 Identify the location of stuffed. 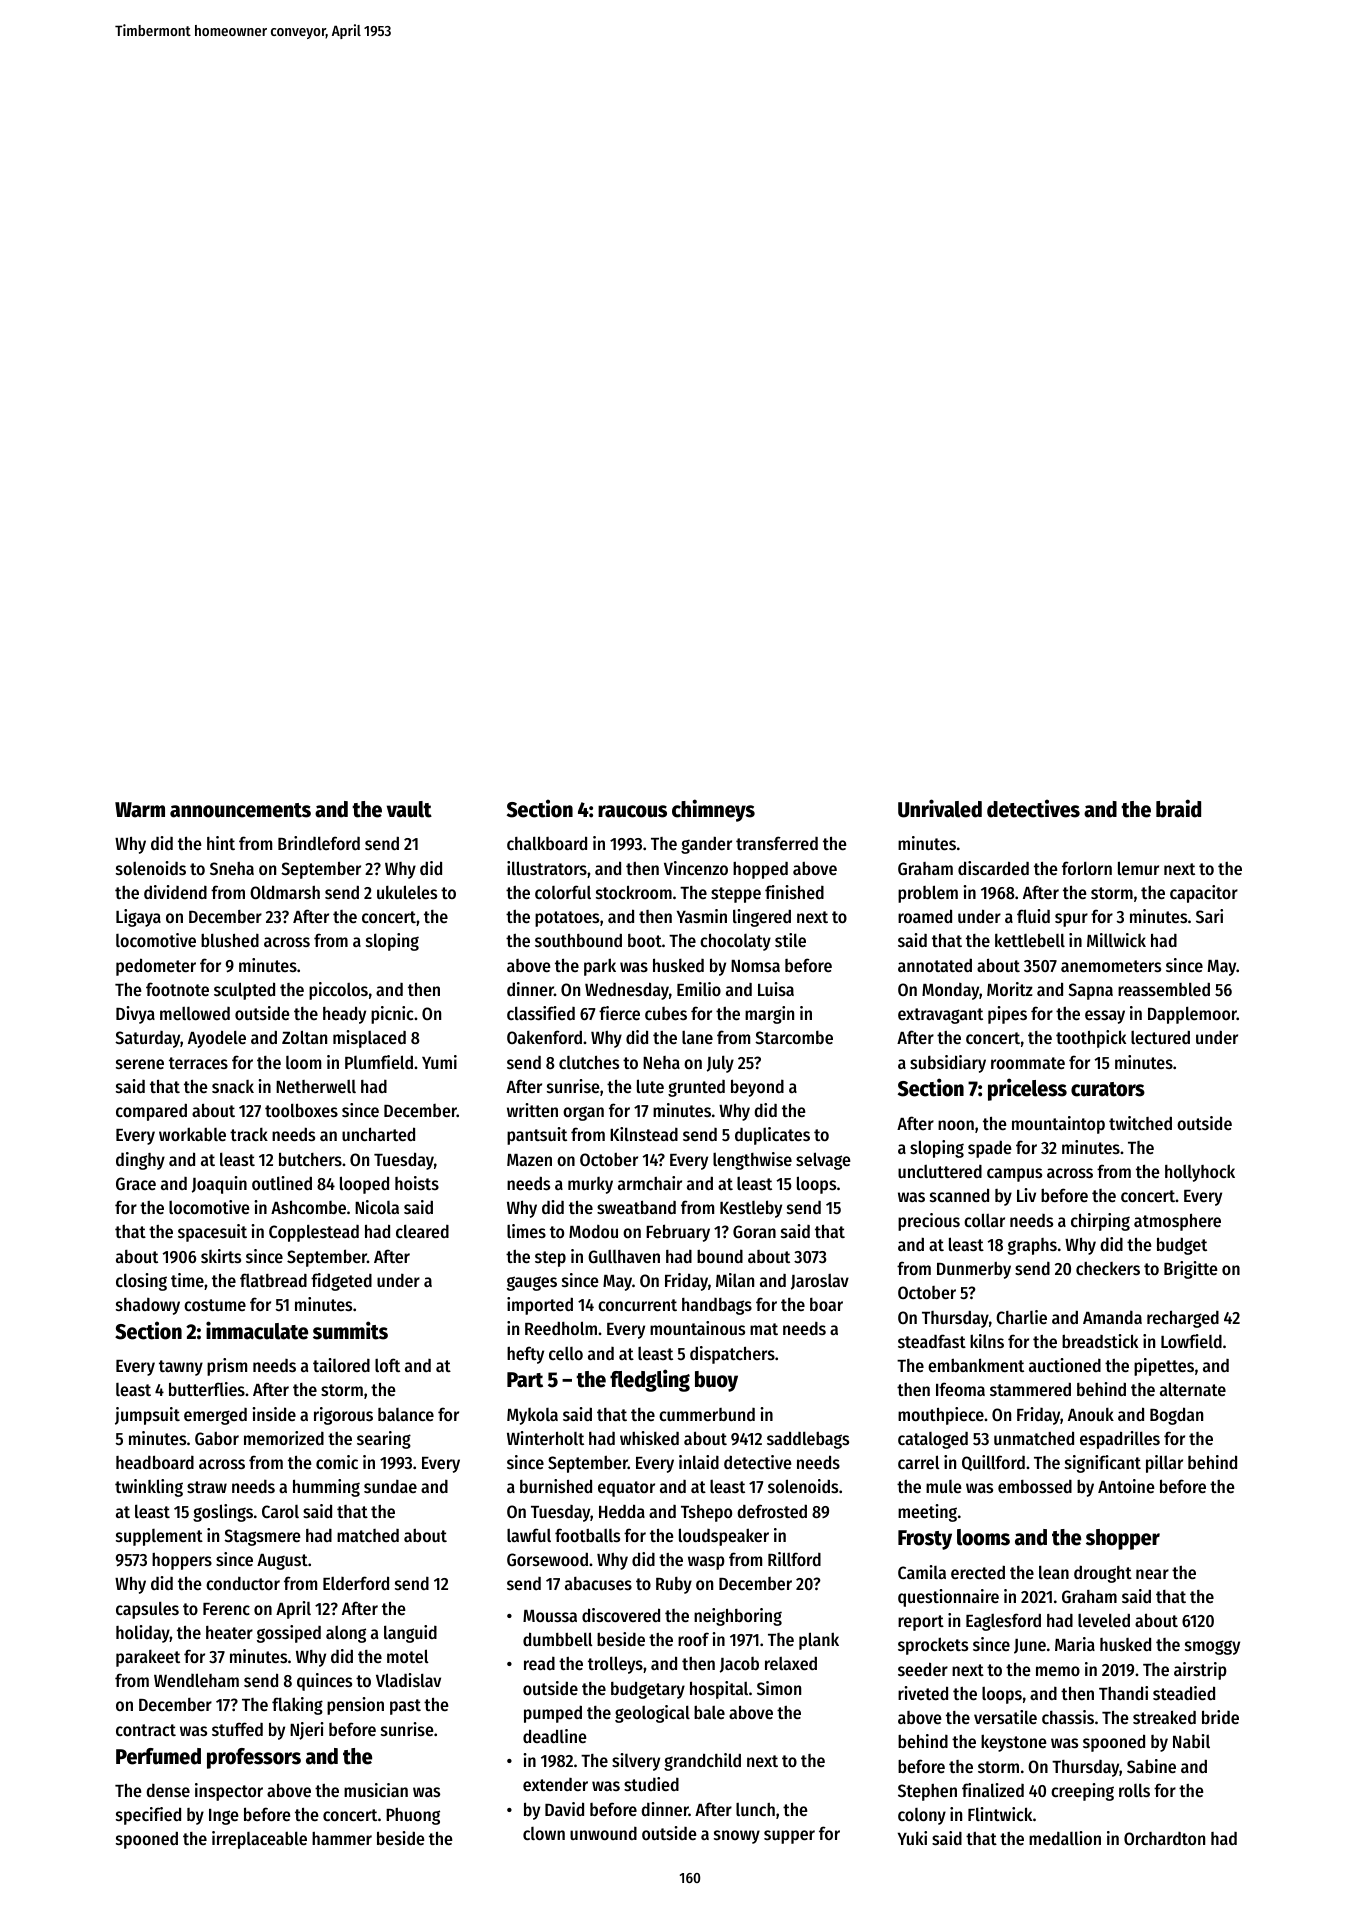
(237, 1729).
